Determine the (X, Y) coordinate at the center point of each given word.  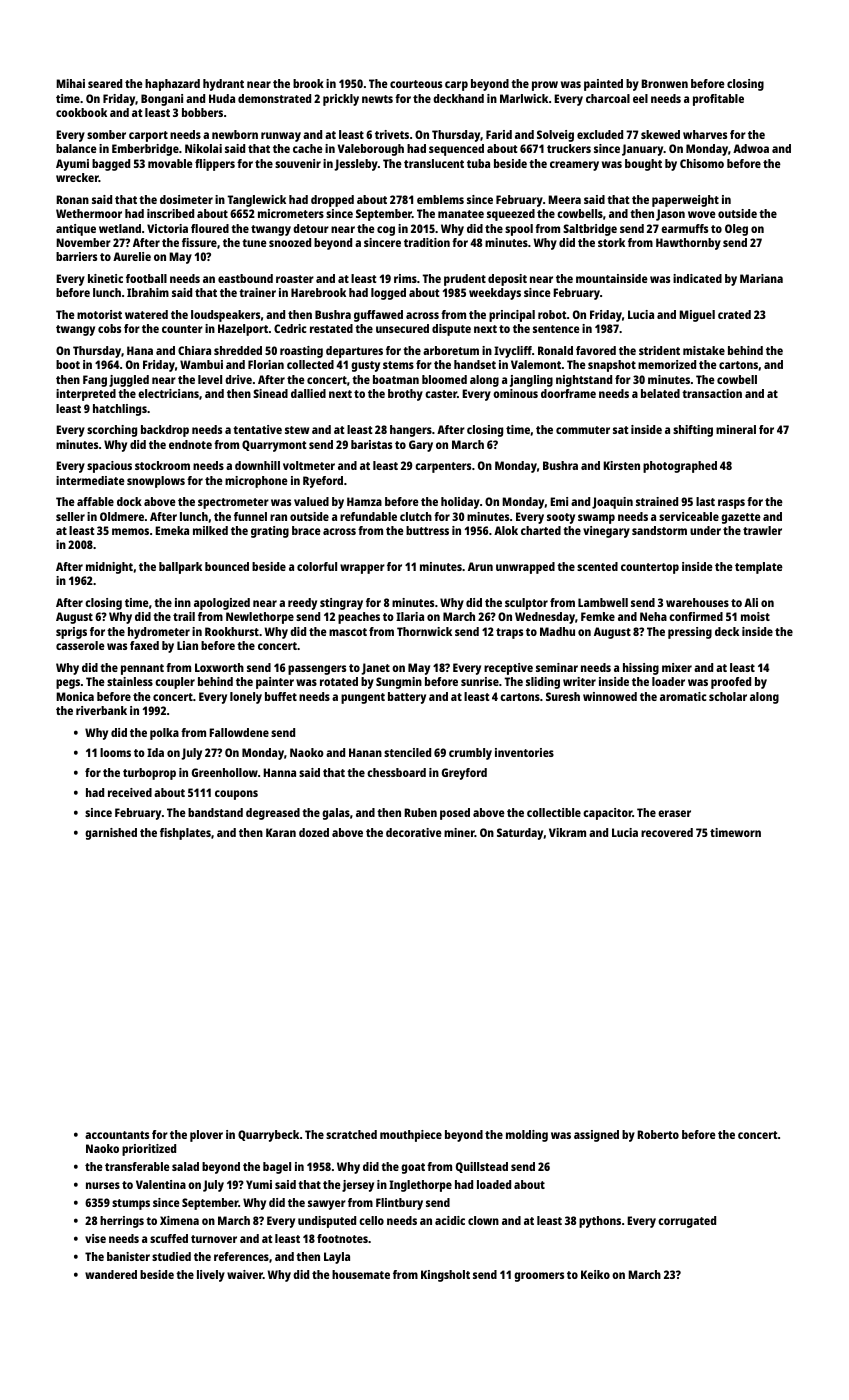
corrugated (687, 1222)
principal (512, 316)
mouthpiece (411, 1136)
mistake (704, 350)
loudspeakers (225, 316)
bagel (277, 1168)
